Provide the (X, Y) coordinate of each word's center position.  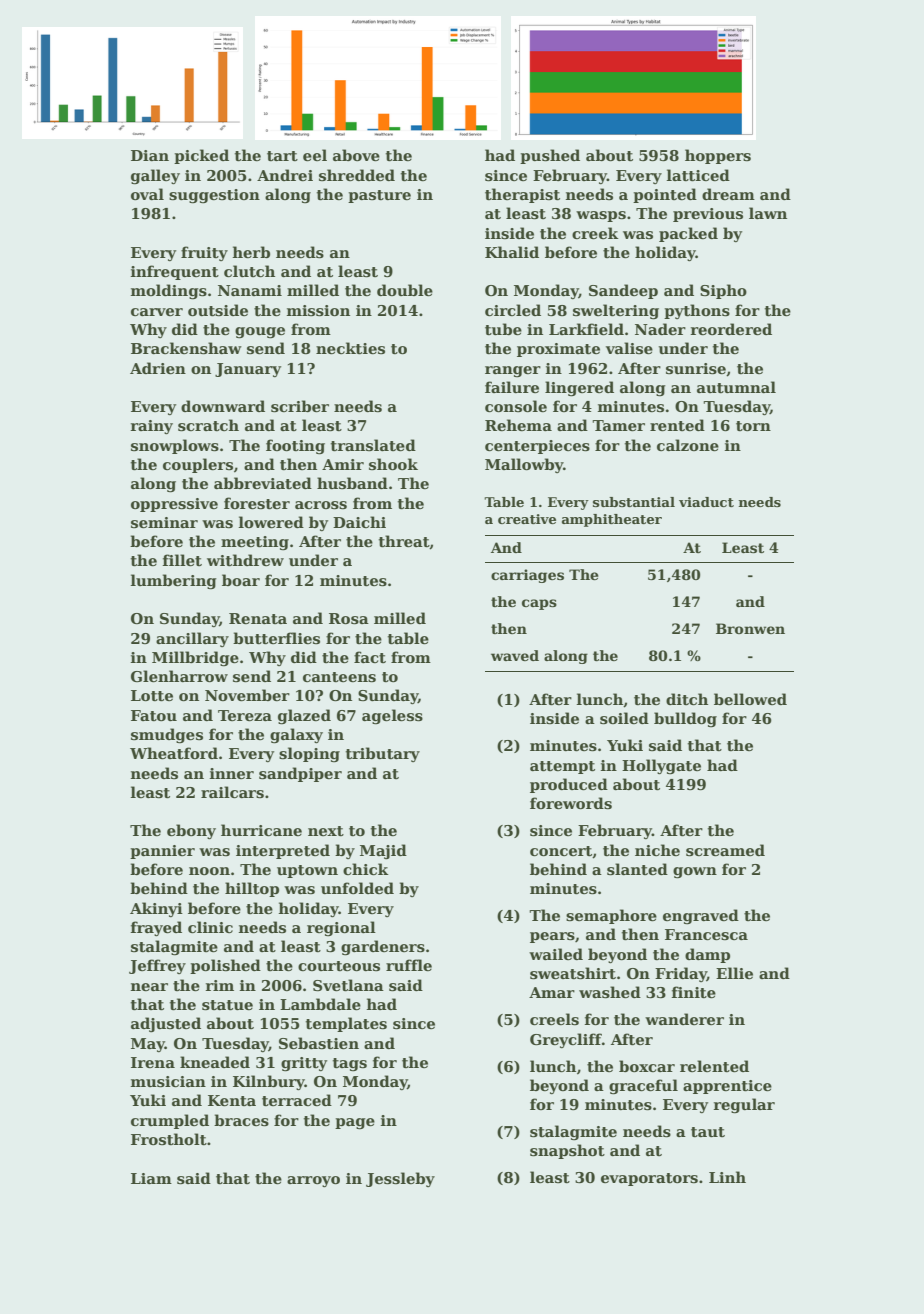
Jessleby (400, 1179)
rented (677, 425)
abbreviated (263, 483)
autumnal (736, 387)
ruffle (409, 965)
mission (318, 311)
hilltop (252, 889)
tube (503, 329)
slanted (637, 869)
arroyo (313, 1181)
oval (147, 194)
